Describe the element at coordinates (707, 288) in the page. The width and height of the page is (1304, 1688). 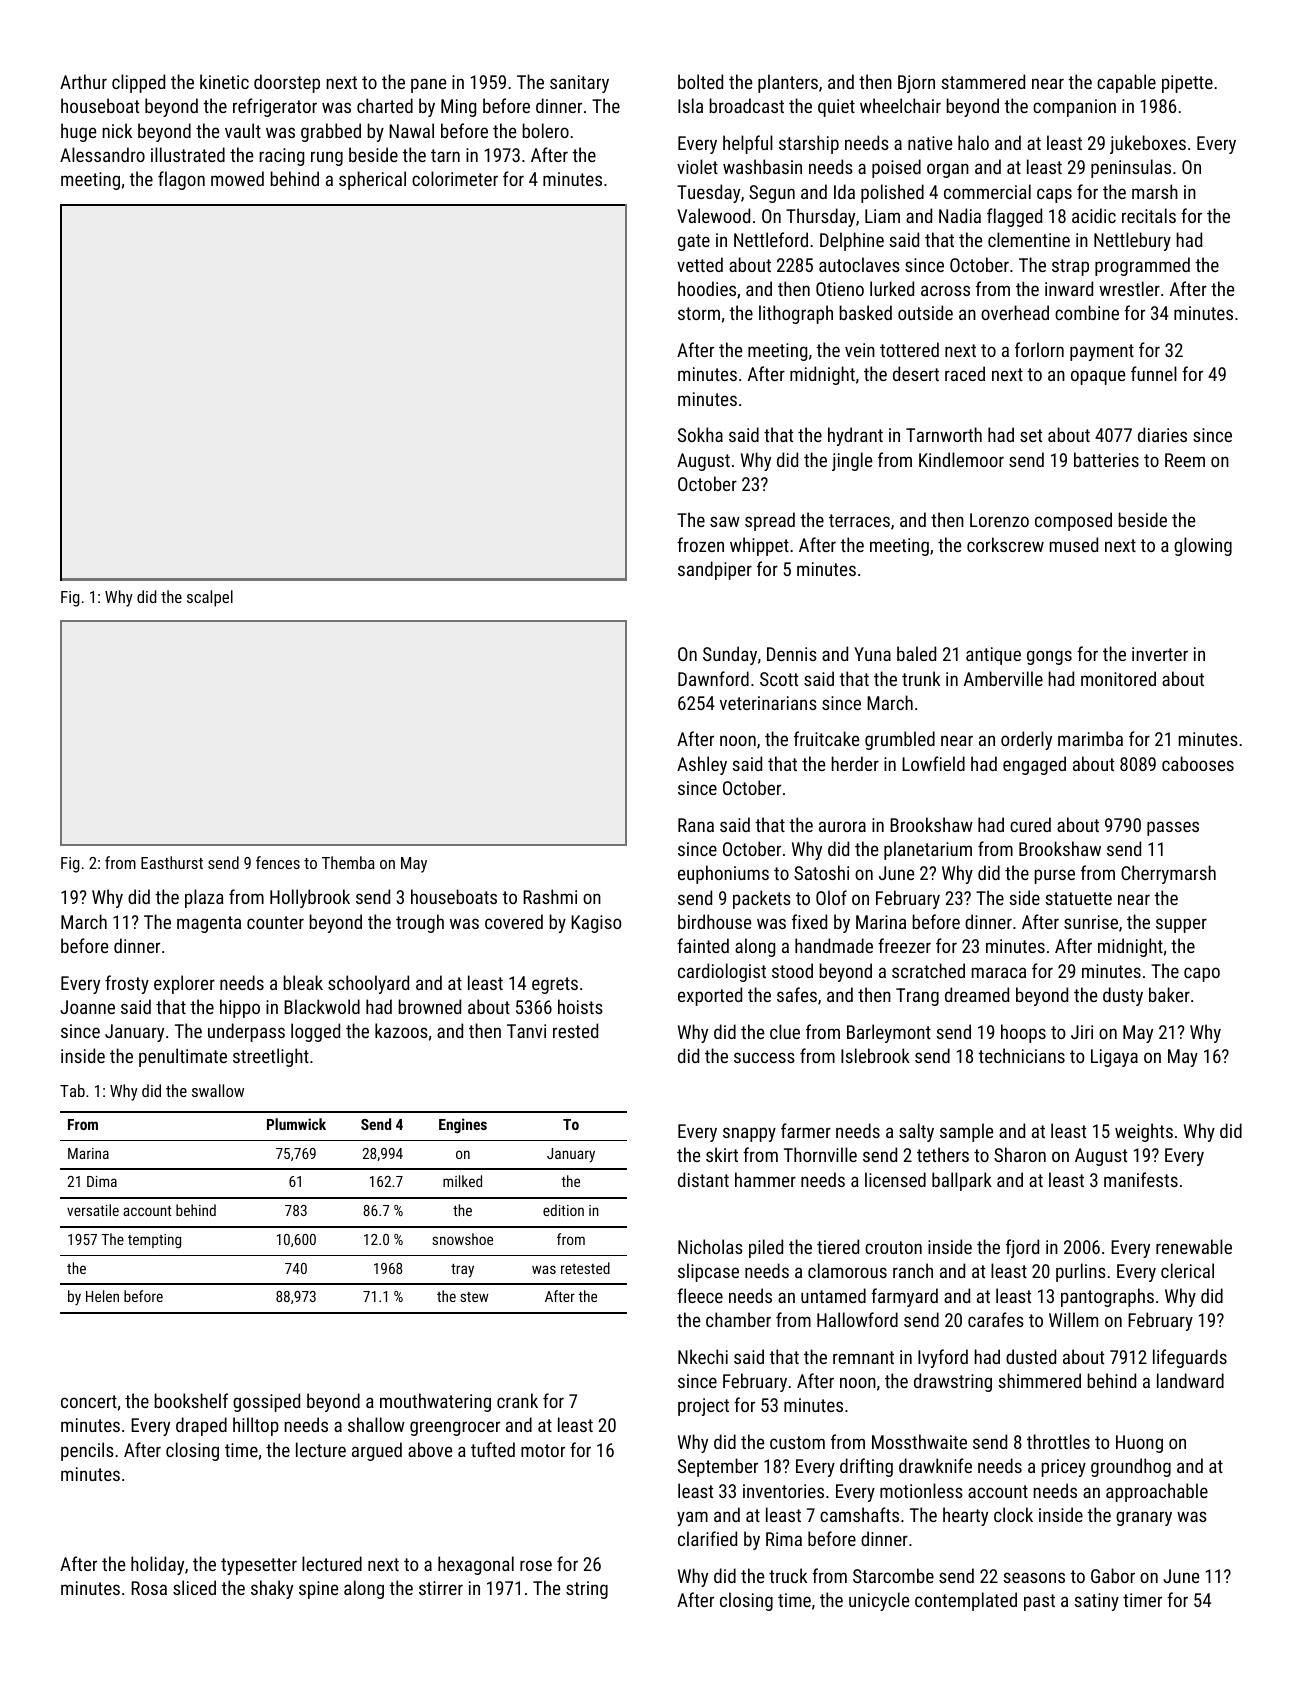
I see `hoodies` at that location.
